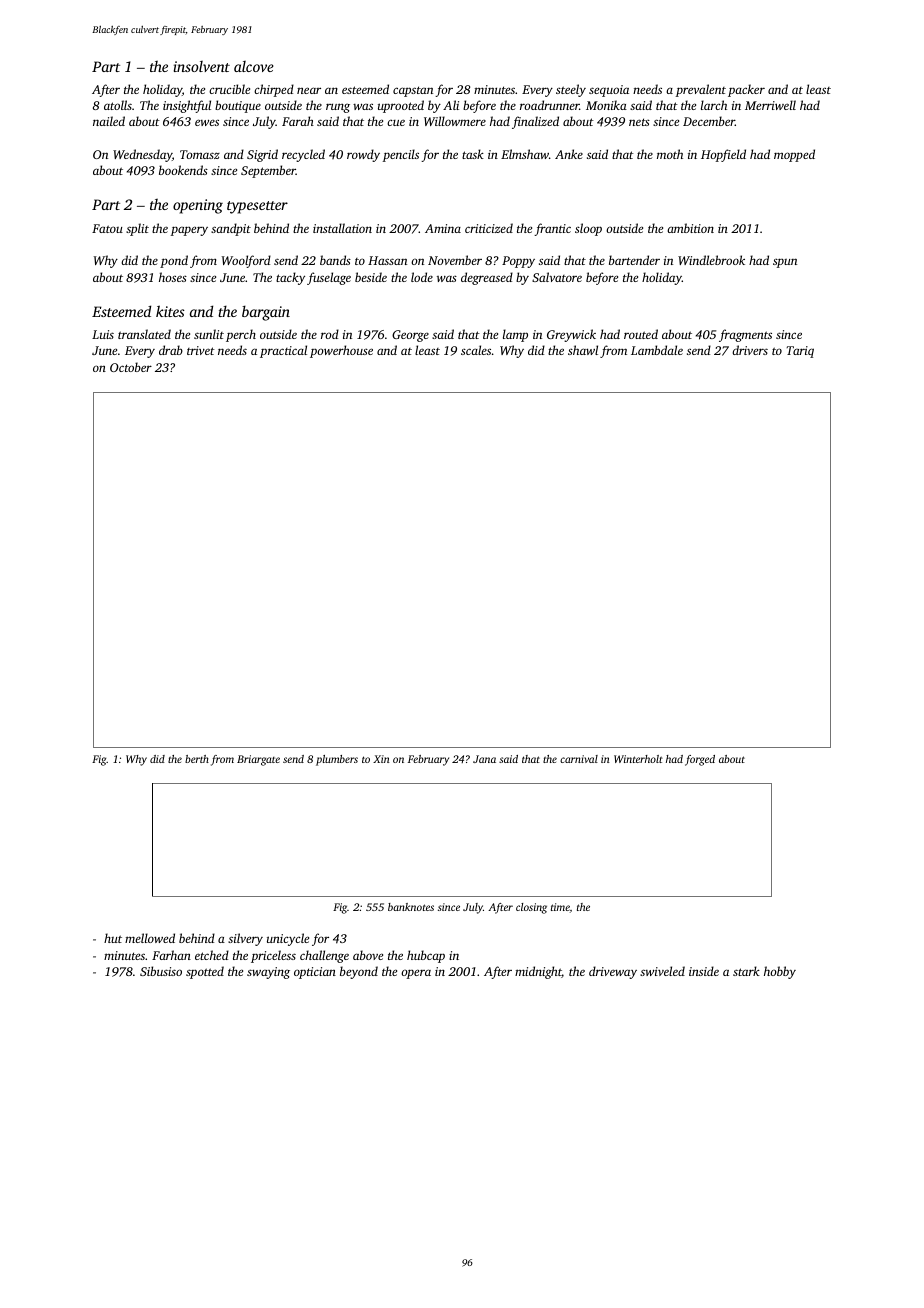 Image resolution: width=924 pixels, height=1308 pixels. Describe the element at coordinates (700, 760) in the screenshot. I see `forged` at that location.
